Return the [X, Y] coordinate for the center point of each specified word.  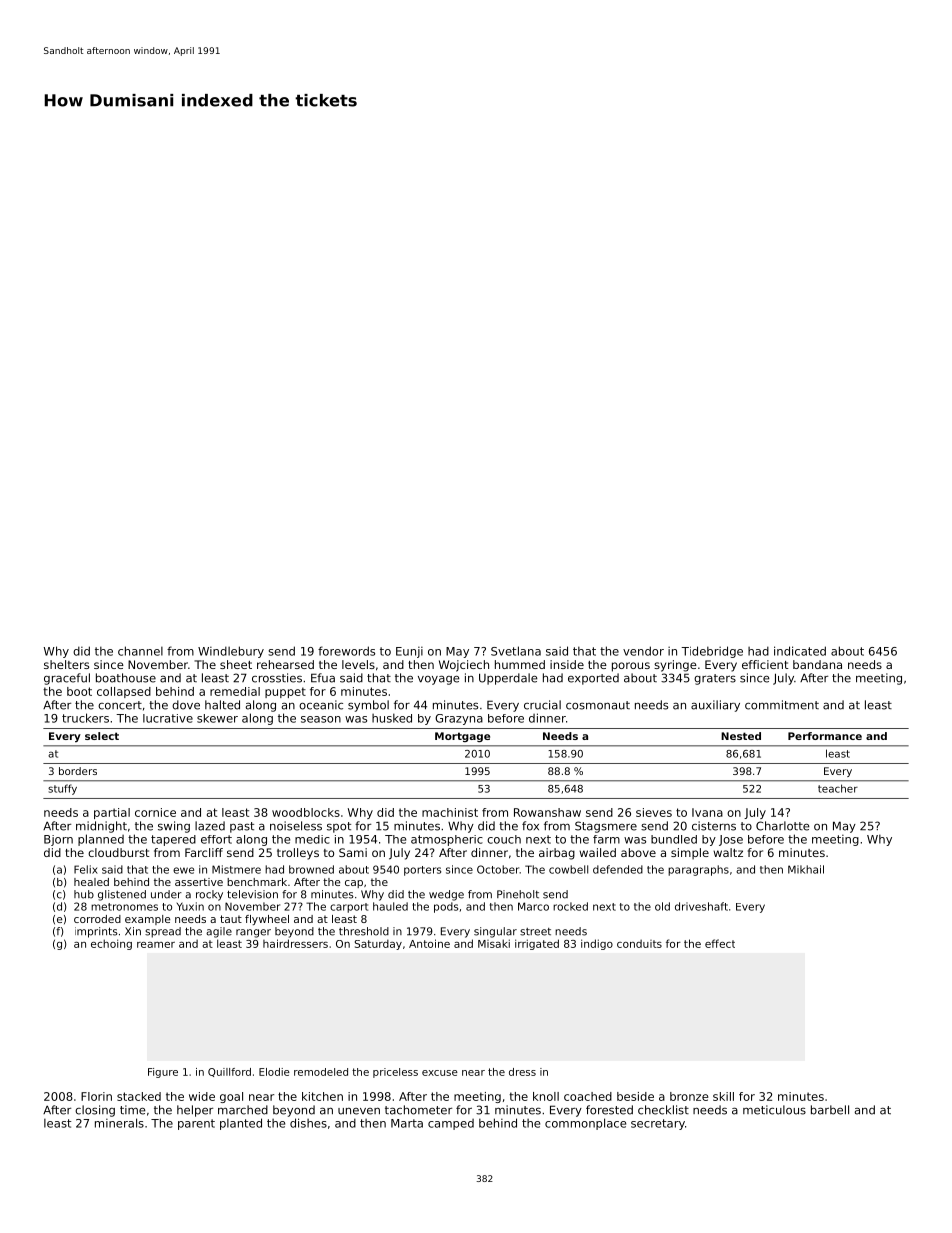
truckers [85, 718]
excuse [440, 1073]
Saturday [378, 944]
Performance [825, 736]
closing [95, 1111]
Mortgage [462, 737]
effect [720, 943]
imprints [96, 932]
